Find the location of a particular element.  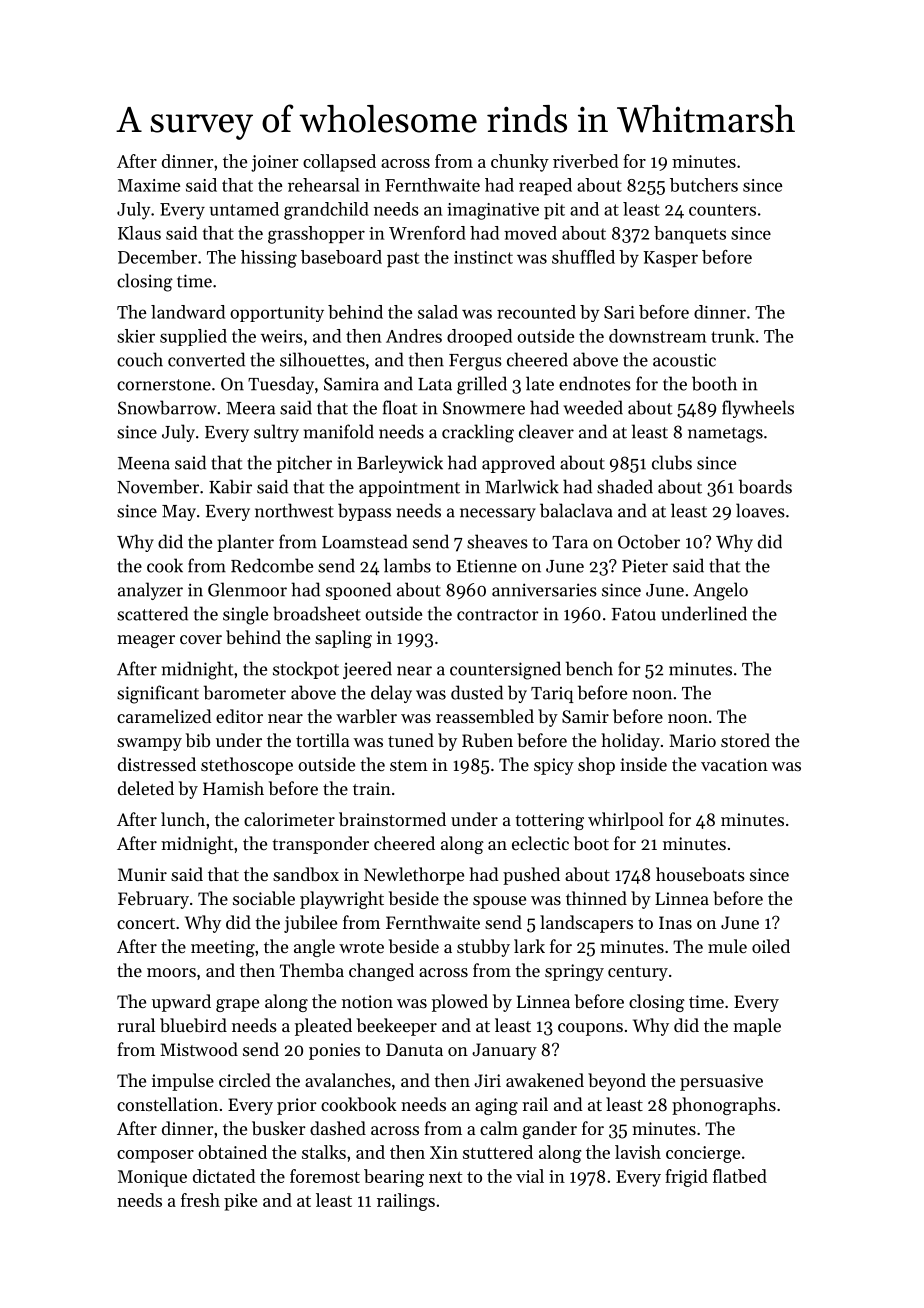

awakened is located at coordinates (545, 1080).
